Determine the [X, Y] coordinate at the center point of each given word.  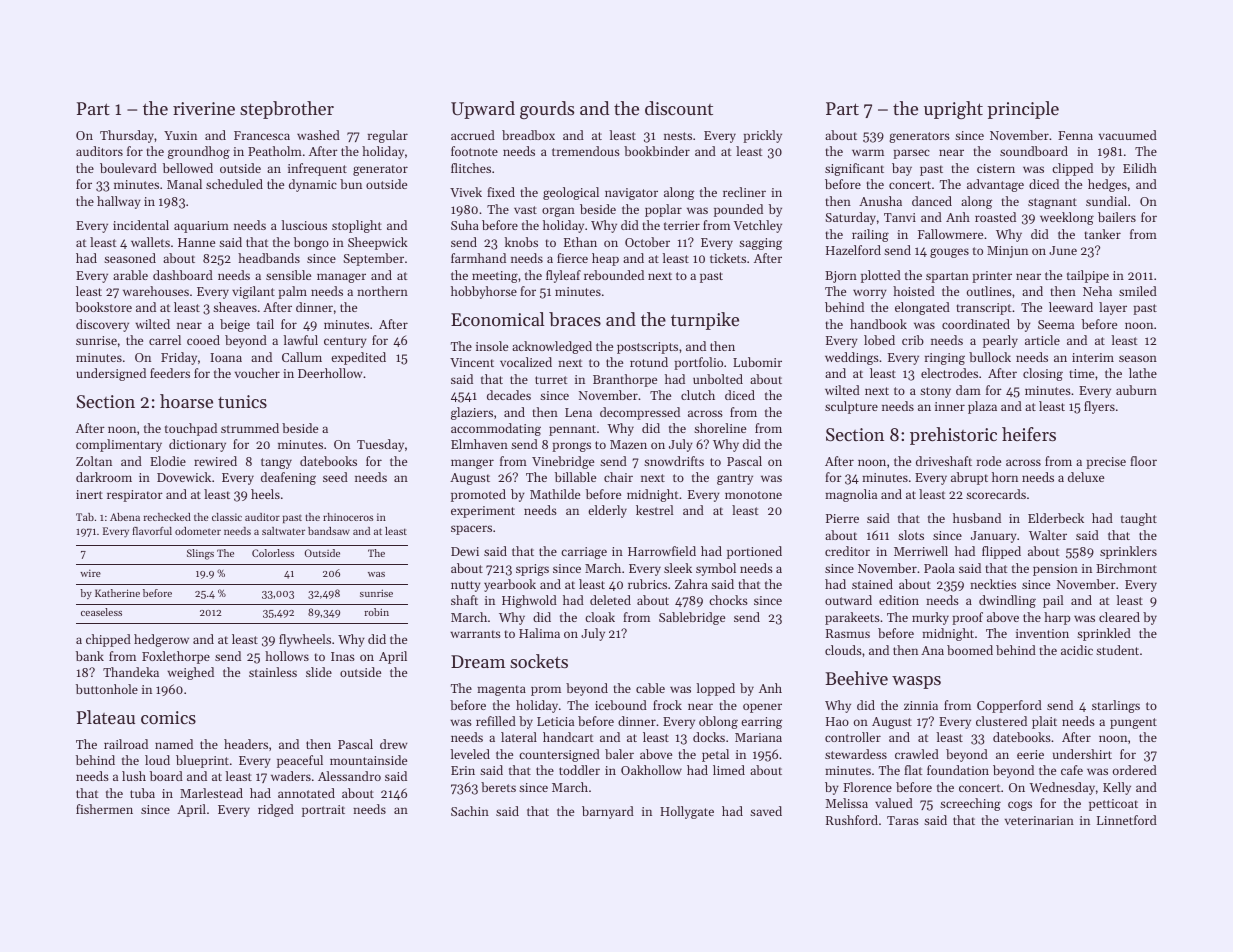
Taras [903, 820]
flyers [1099, 407]
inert [89, 494]
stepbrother [287, 110]
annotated [306, 793]
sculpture [851, 407]
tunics [242, 401]
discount [679, 108]
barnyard [608, 812]
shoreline [720, 428]
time [1081, 373]
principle [1023, 110]
